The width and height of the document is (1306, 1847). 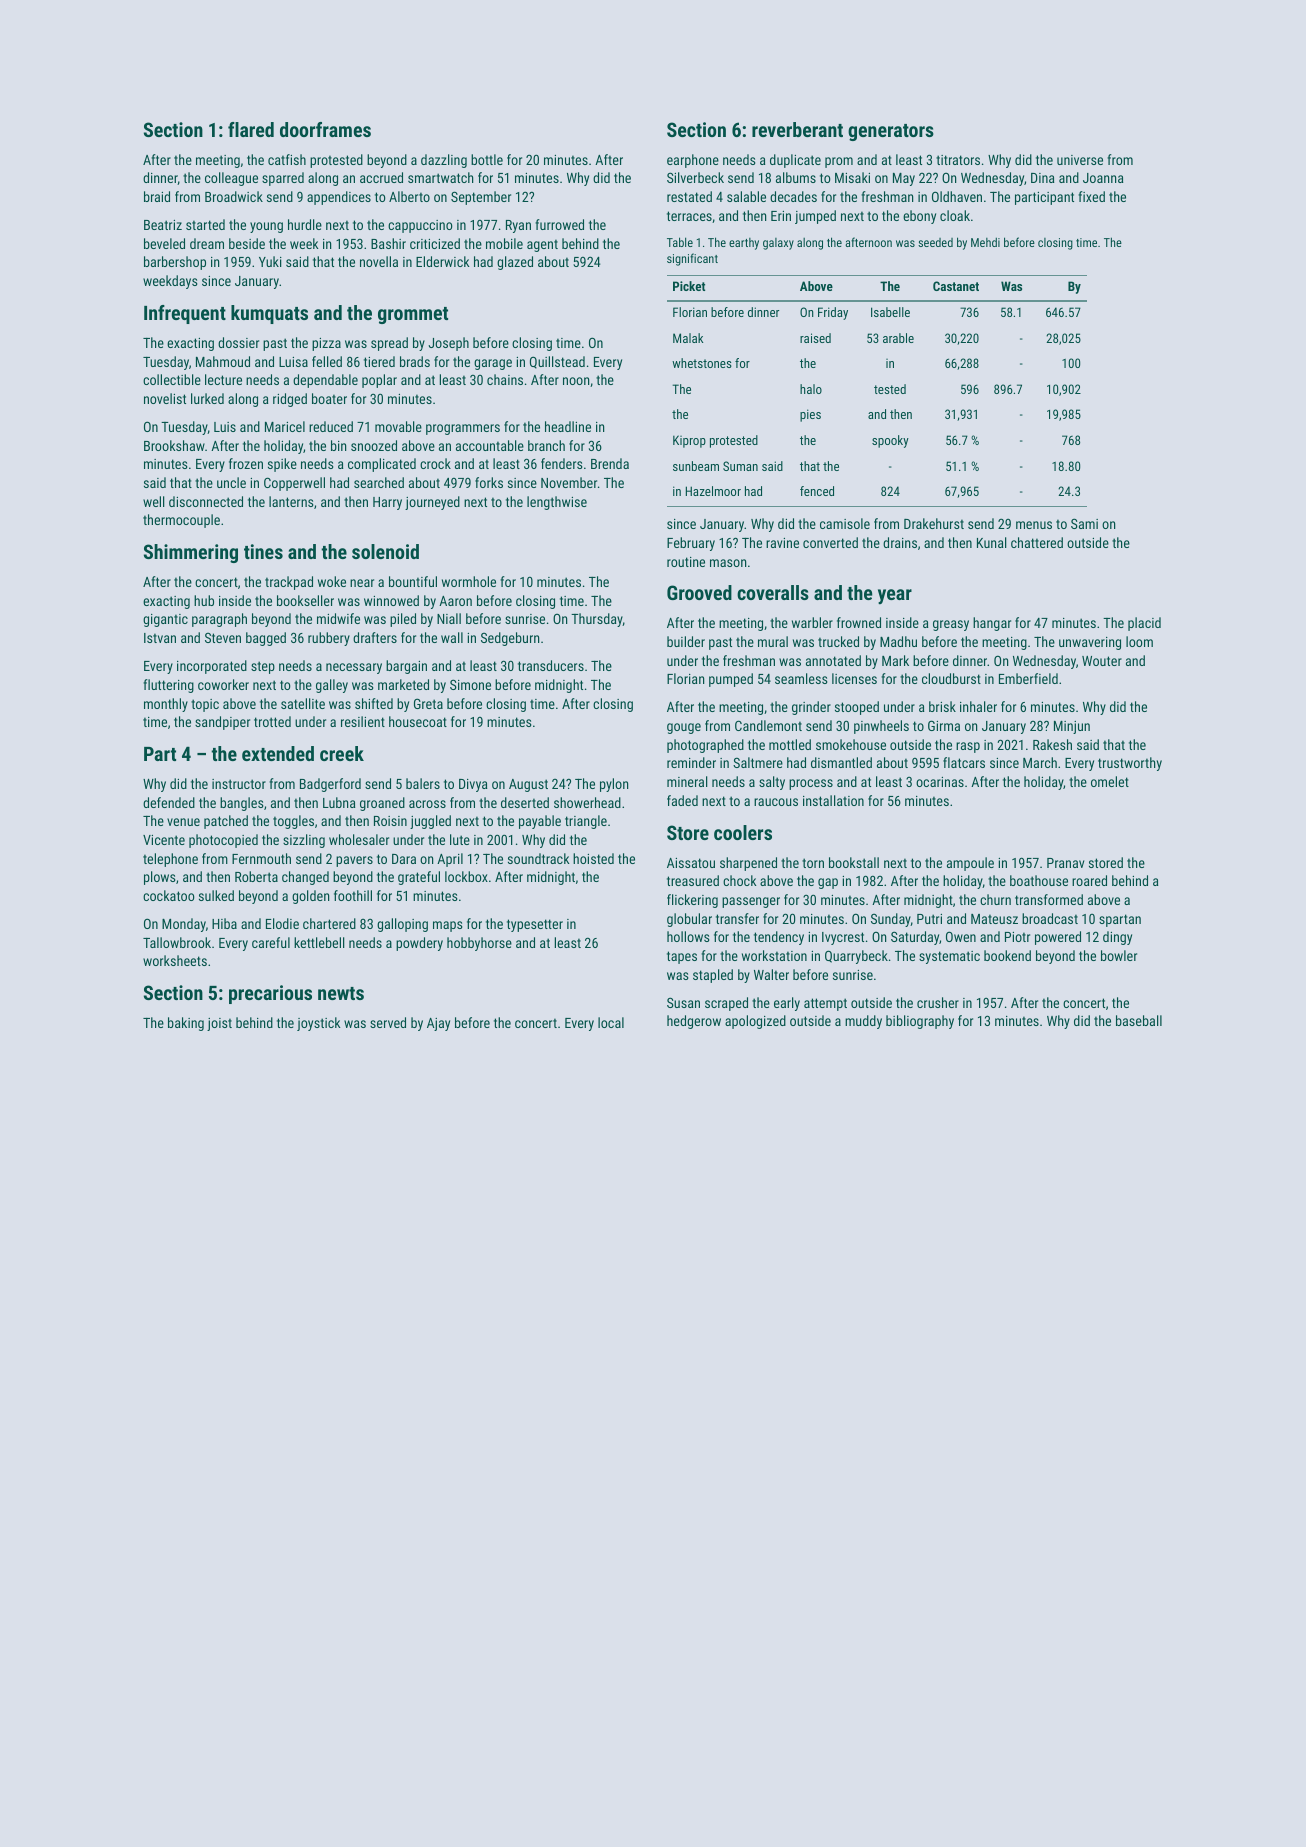 I want to click on solenoid, so click(x=385, y=551).
